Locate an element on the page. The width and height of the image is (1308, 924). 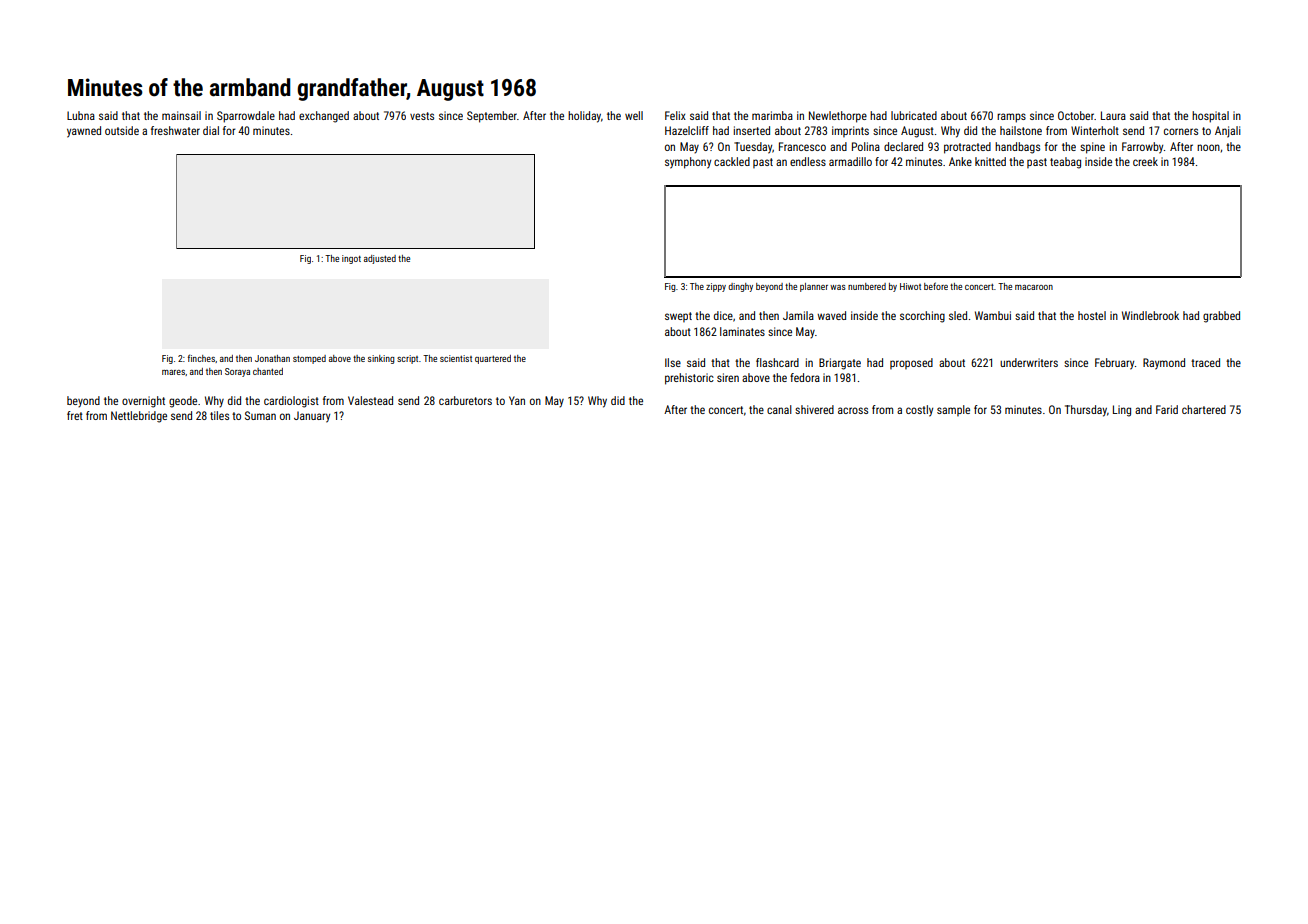
endless is located at coordinates (808, 161).
